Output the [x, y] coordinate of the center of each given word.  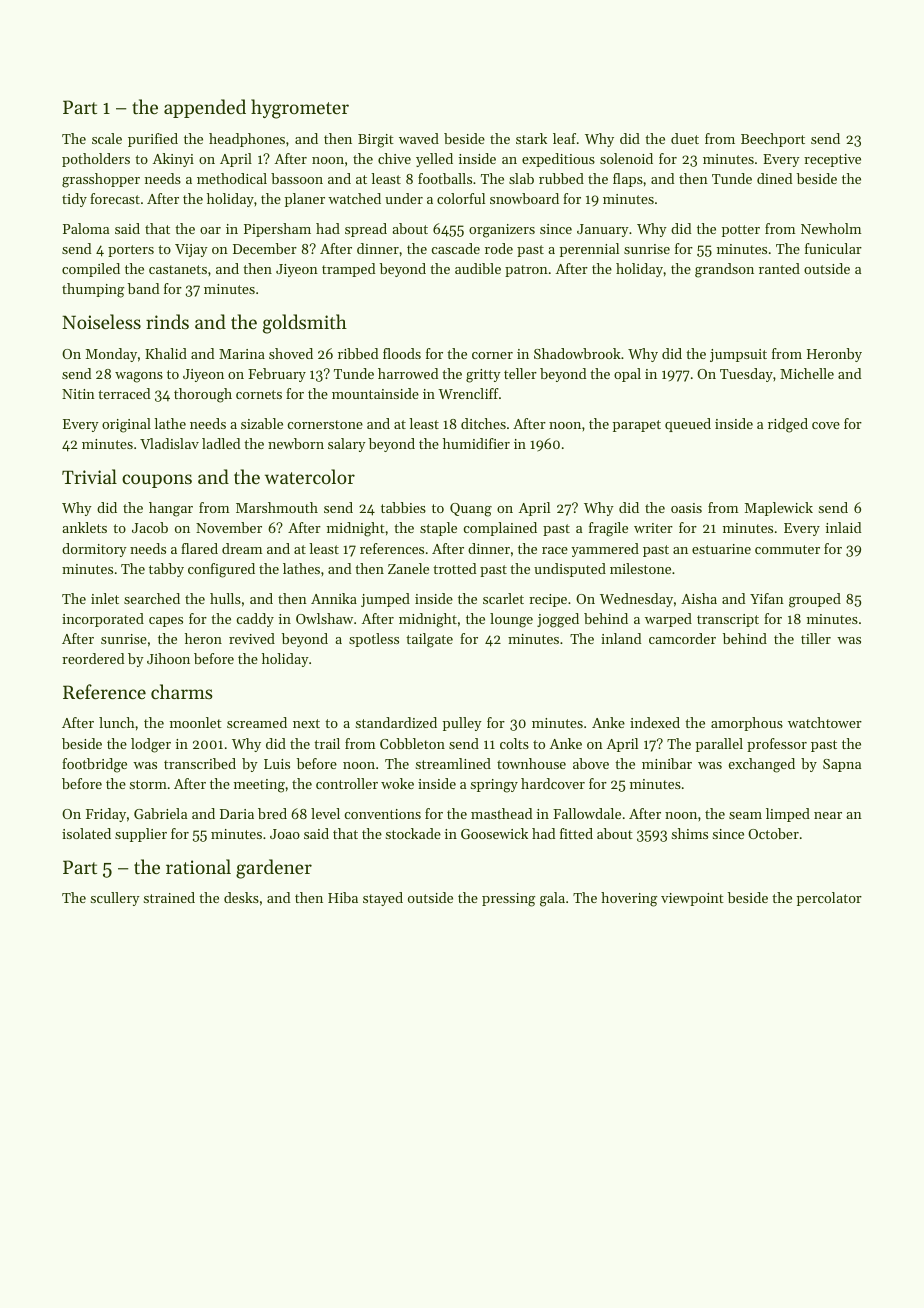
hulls [225, 598]
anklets [84, 527]
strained [169, 897]
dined [775, 178]
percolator [829, 899]
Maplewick [779, 509]
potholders [96, 160]
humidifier [476, 443]
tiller [816, 638]
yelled [434, 160]
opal [627, 375]
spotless [374, 640]
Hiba [343, 897]
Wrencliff [468, 393]
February [277, 375]
